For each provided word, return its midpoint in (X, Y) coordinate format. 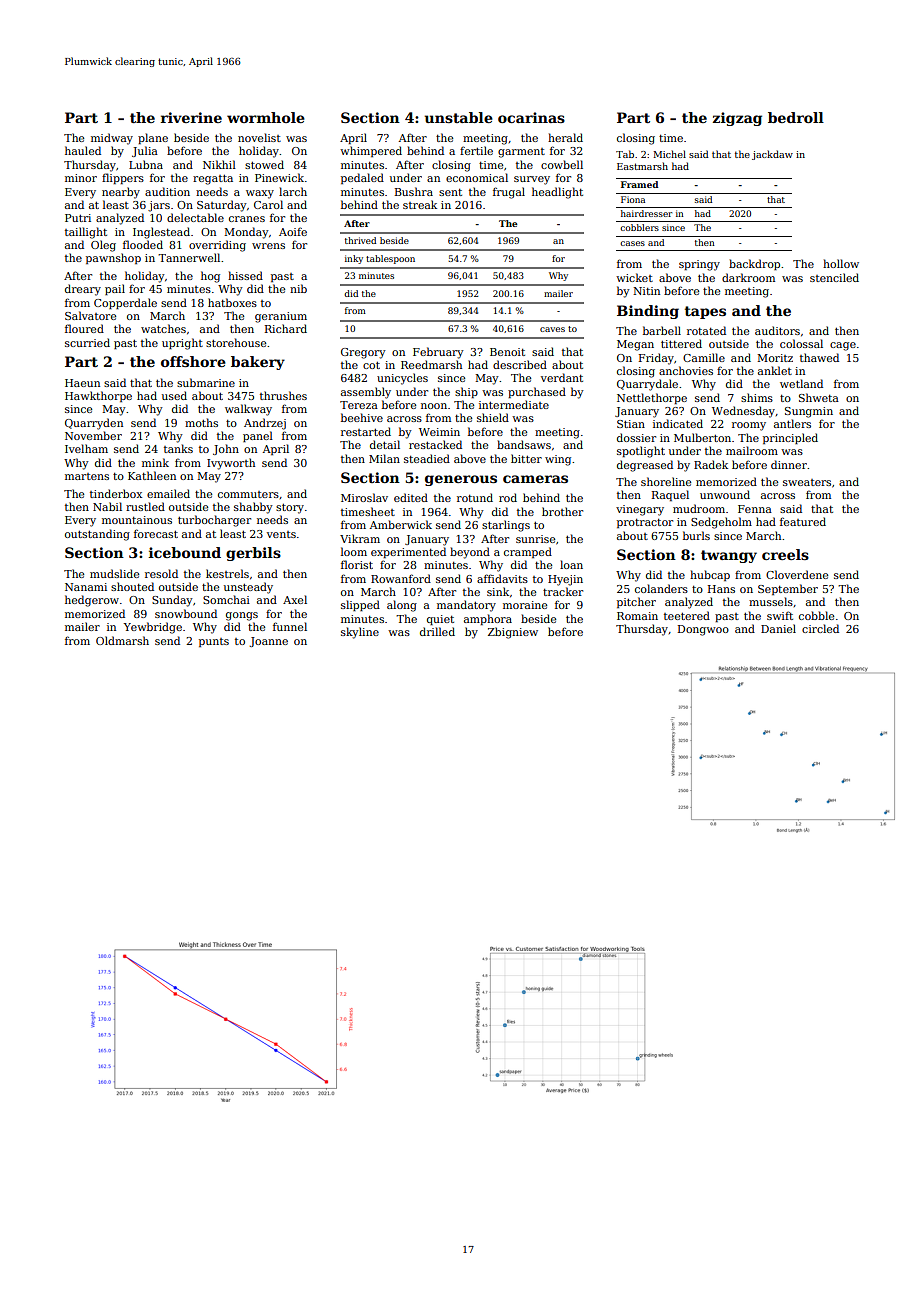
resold (161, 573)
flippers (123, 178)
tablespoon (390, 259)
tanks (178, 448)
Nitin (646, 291)
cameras (535, 479)
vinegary (640, 510)
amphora (488, 619)
